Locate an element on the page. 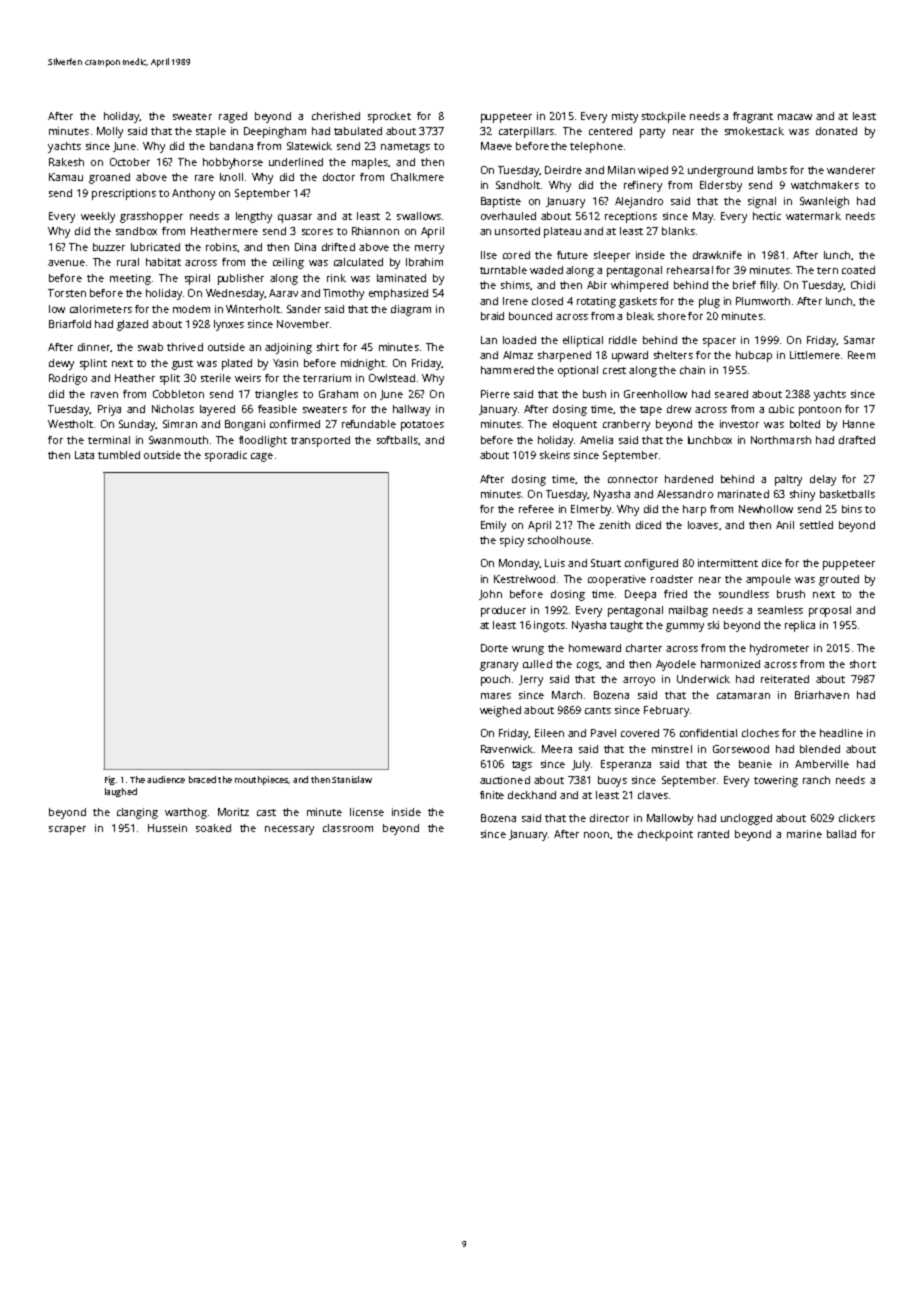 The width and height of the document is (924, 1308). necessary is located at coordinates (289, 830).
